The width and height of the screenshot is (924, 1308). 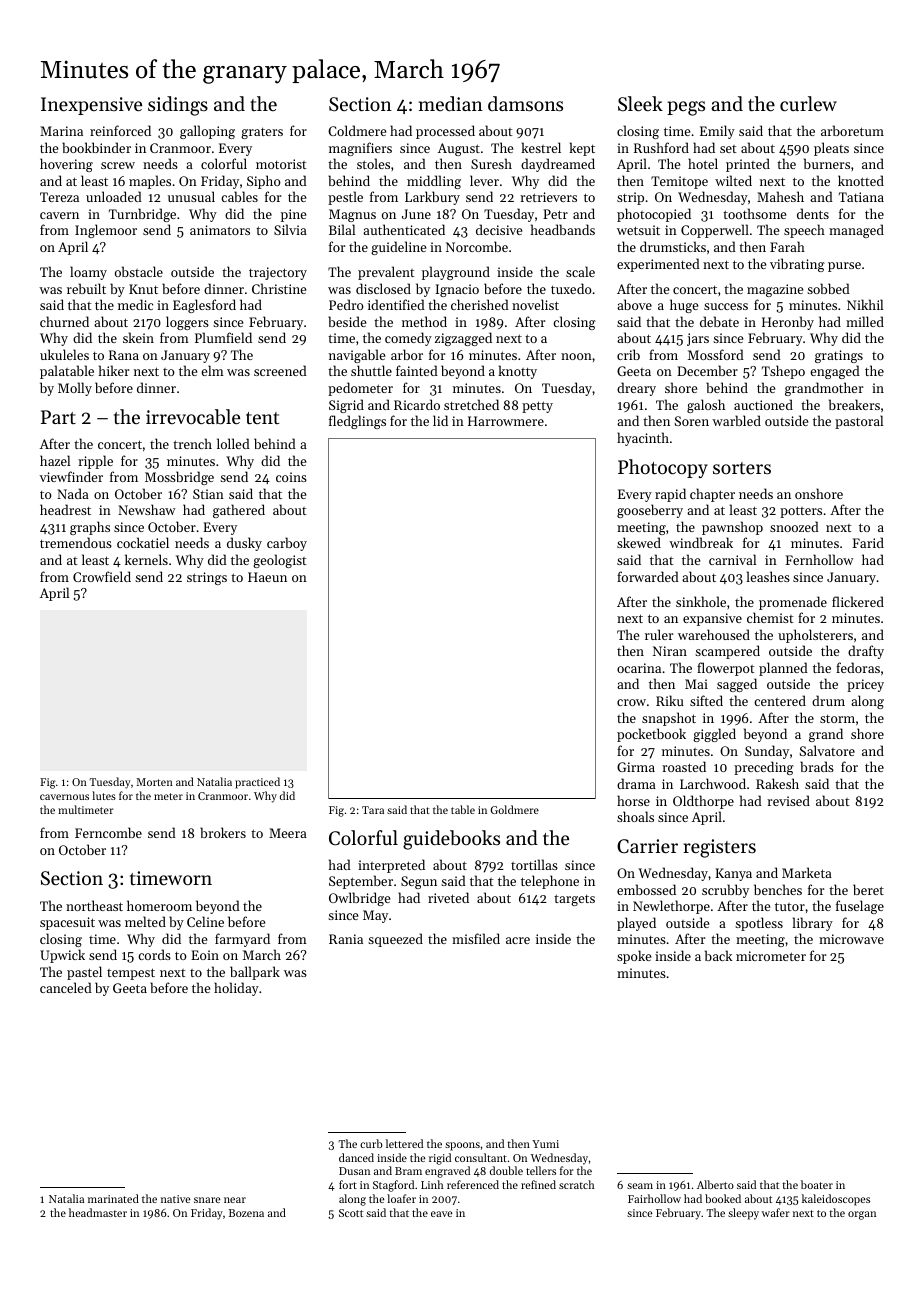 What do you see at coordinates (713, 783) in the screenshot?
I see `Larchwood` at bounding box center [713, 783].
